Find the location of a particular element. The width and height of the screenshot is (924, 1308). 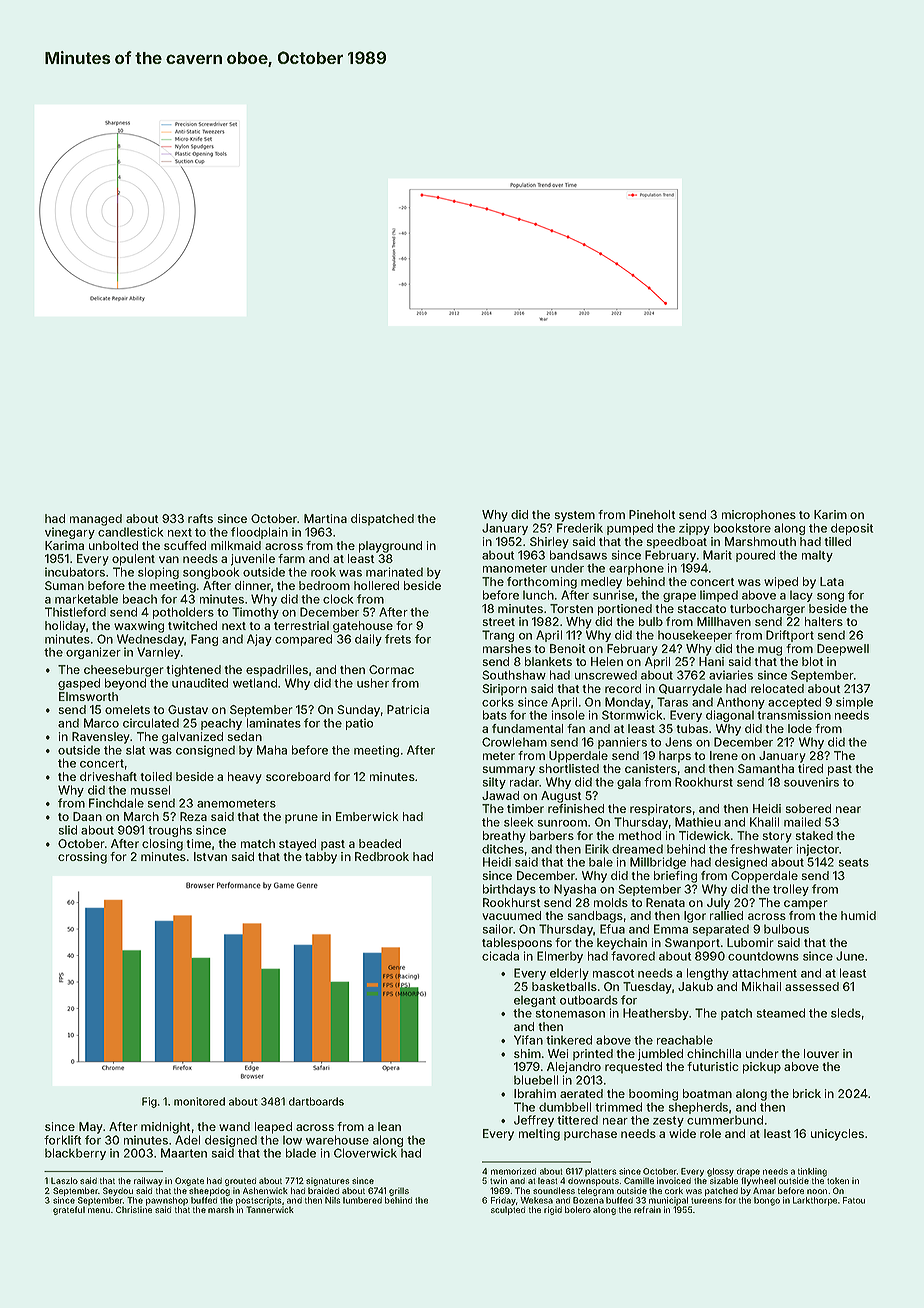

monitored is located at coordinates (199, 1101).
